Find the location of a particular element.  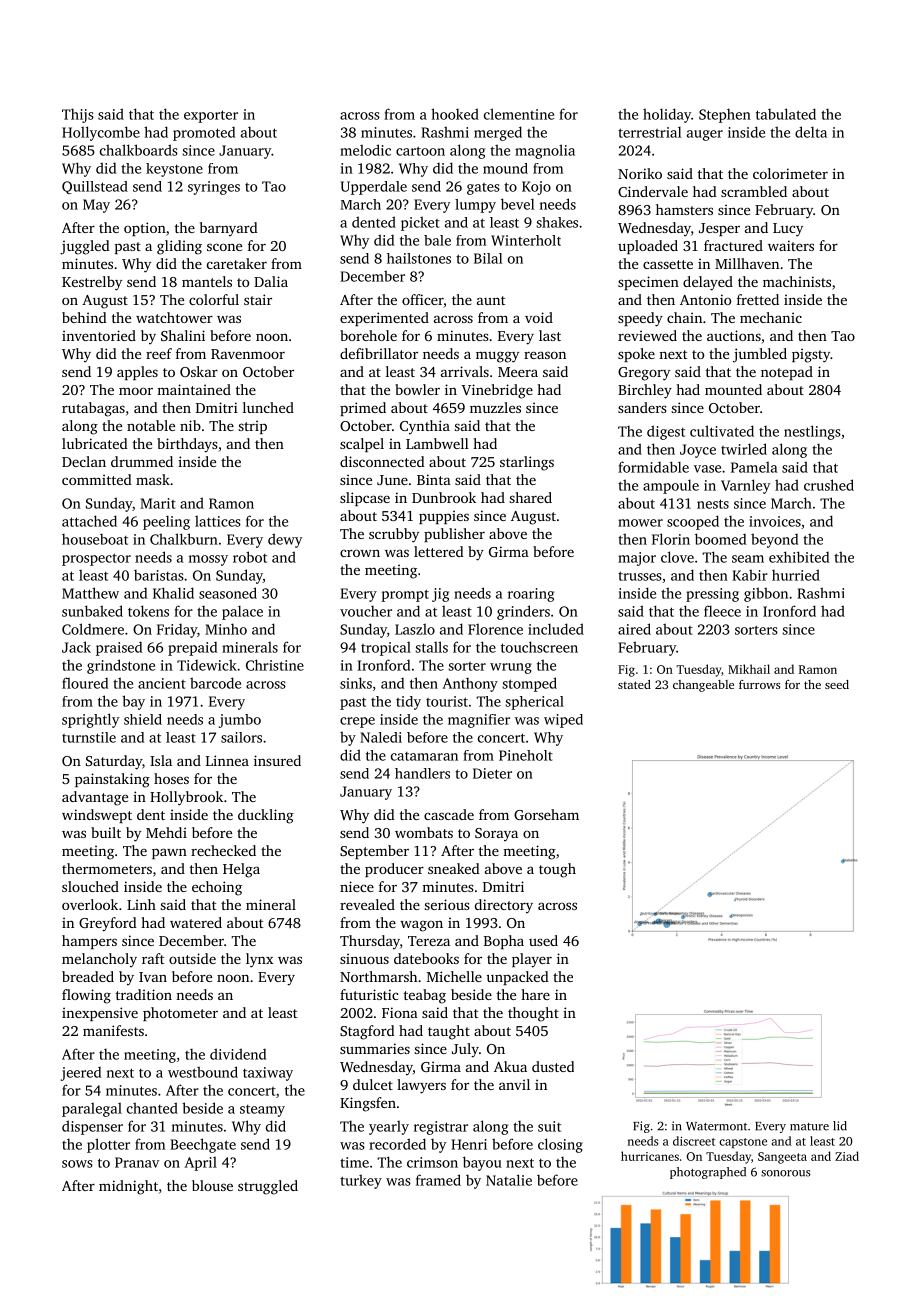

tourist is located at coordinates (447, 701).
